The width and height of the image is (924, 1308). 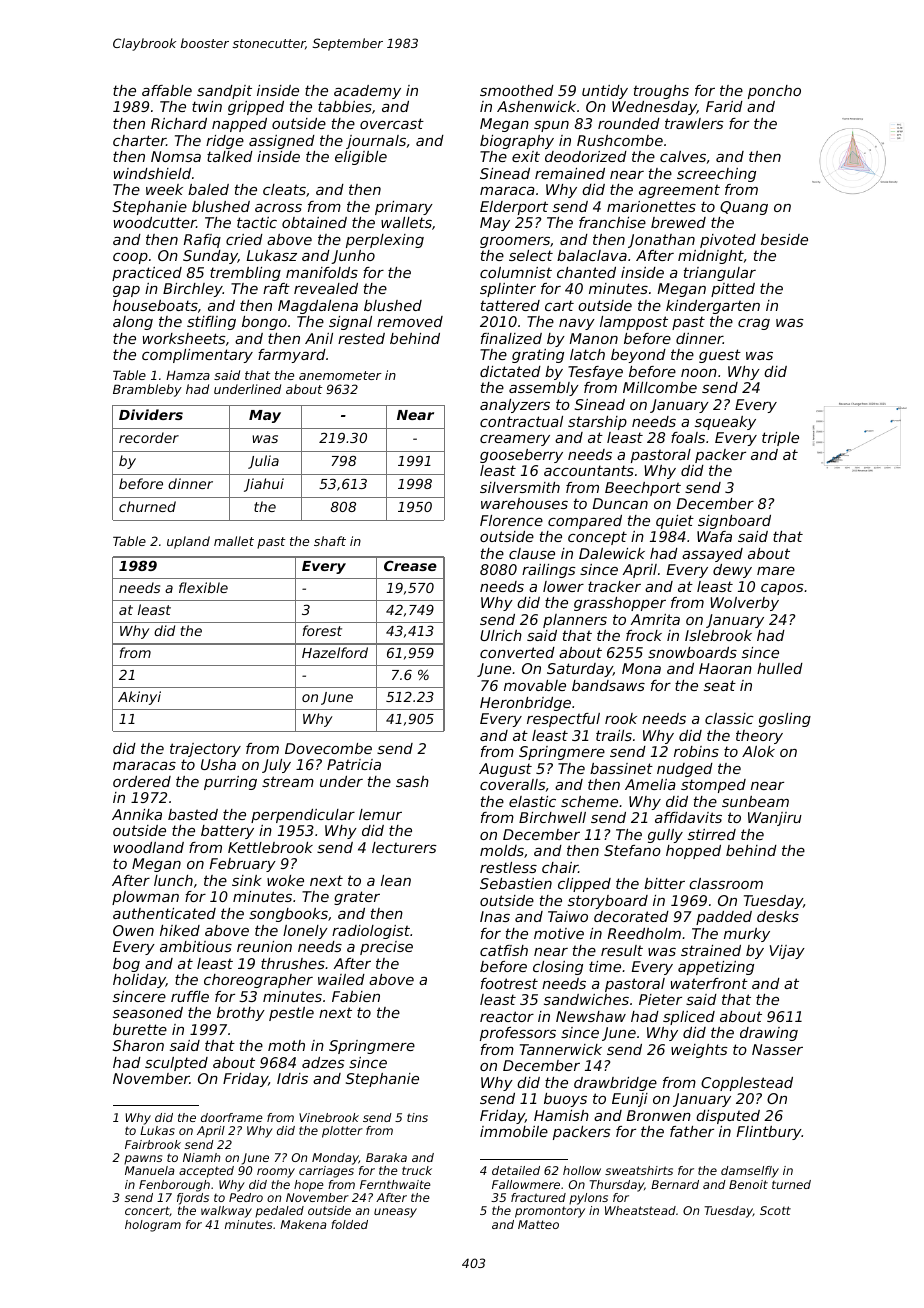 I want to click on overcast, so click(x=392, y=123).
